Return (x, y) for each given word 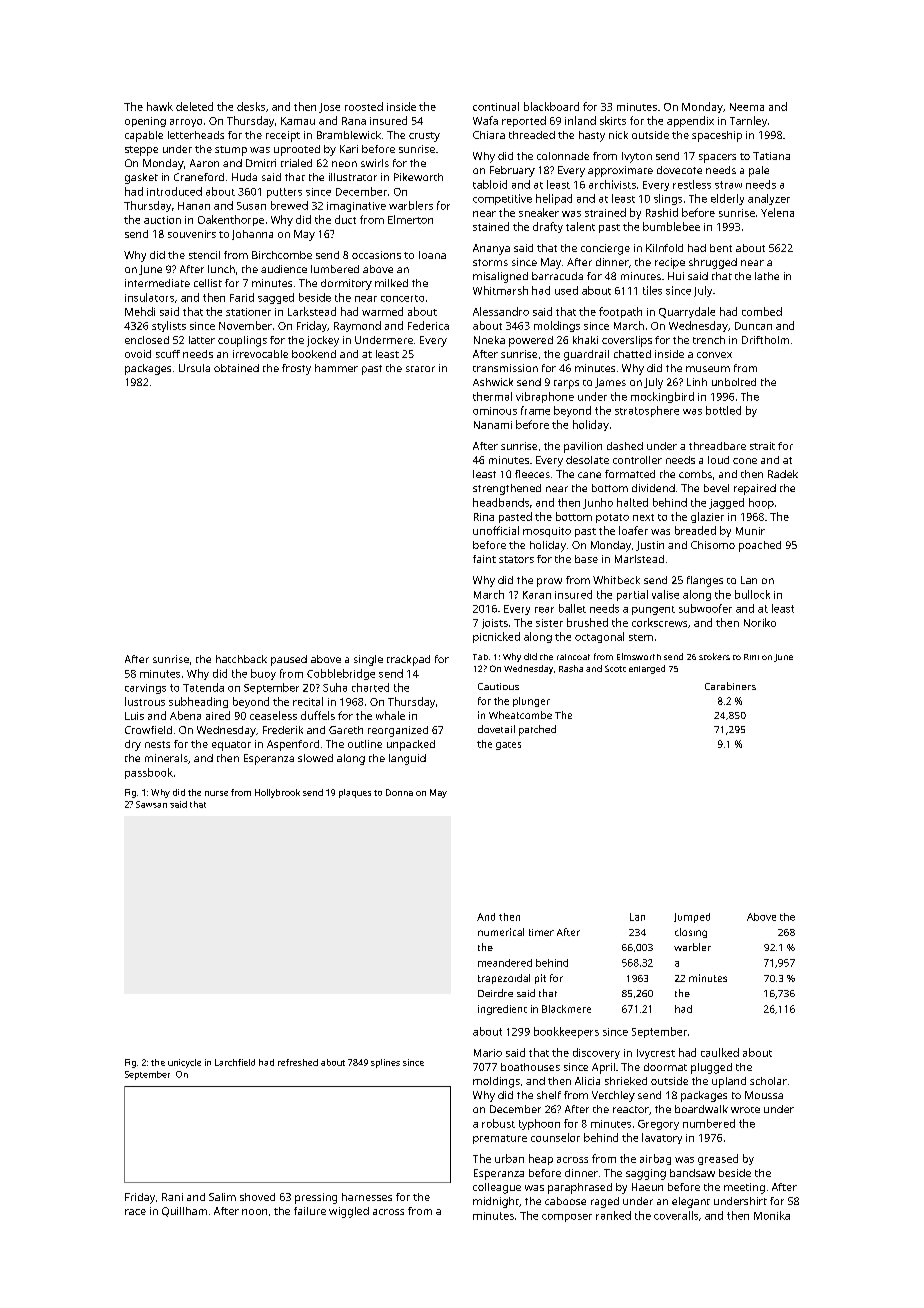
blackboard (551, 106)
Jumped (692, 918)
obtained (236, 368)
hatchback (241, 659)
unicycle (184, 1063)
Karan (537, 595)
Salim (222, 1197)
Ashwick (493, 382)
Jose (329, 108)
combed (762, 311)
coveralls (676, 1215)
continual (496, 106)
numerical (501, 932)
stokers (714, 656)
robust (498, 1123)
